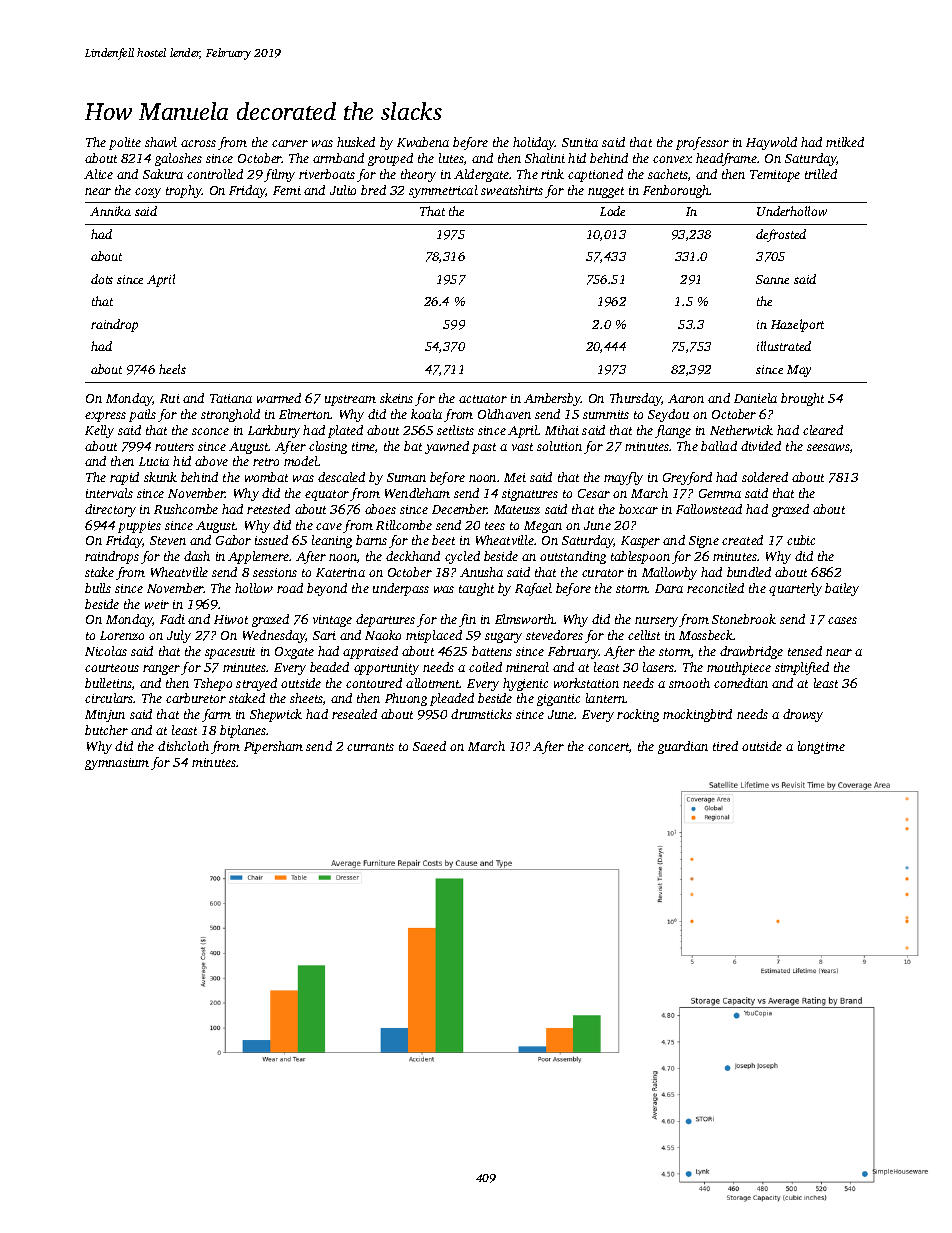  What do you see at coordinates (230, 653) in the document?
I see `spacesuit` at bounding box center [230, 653].
